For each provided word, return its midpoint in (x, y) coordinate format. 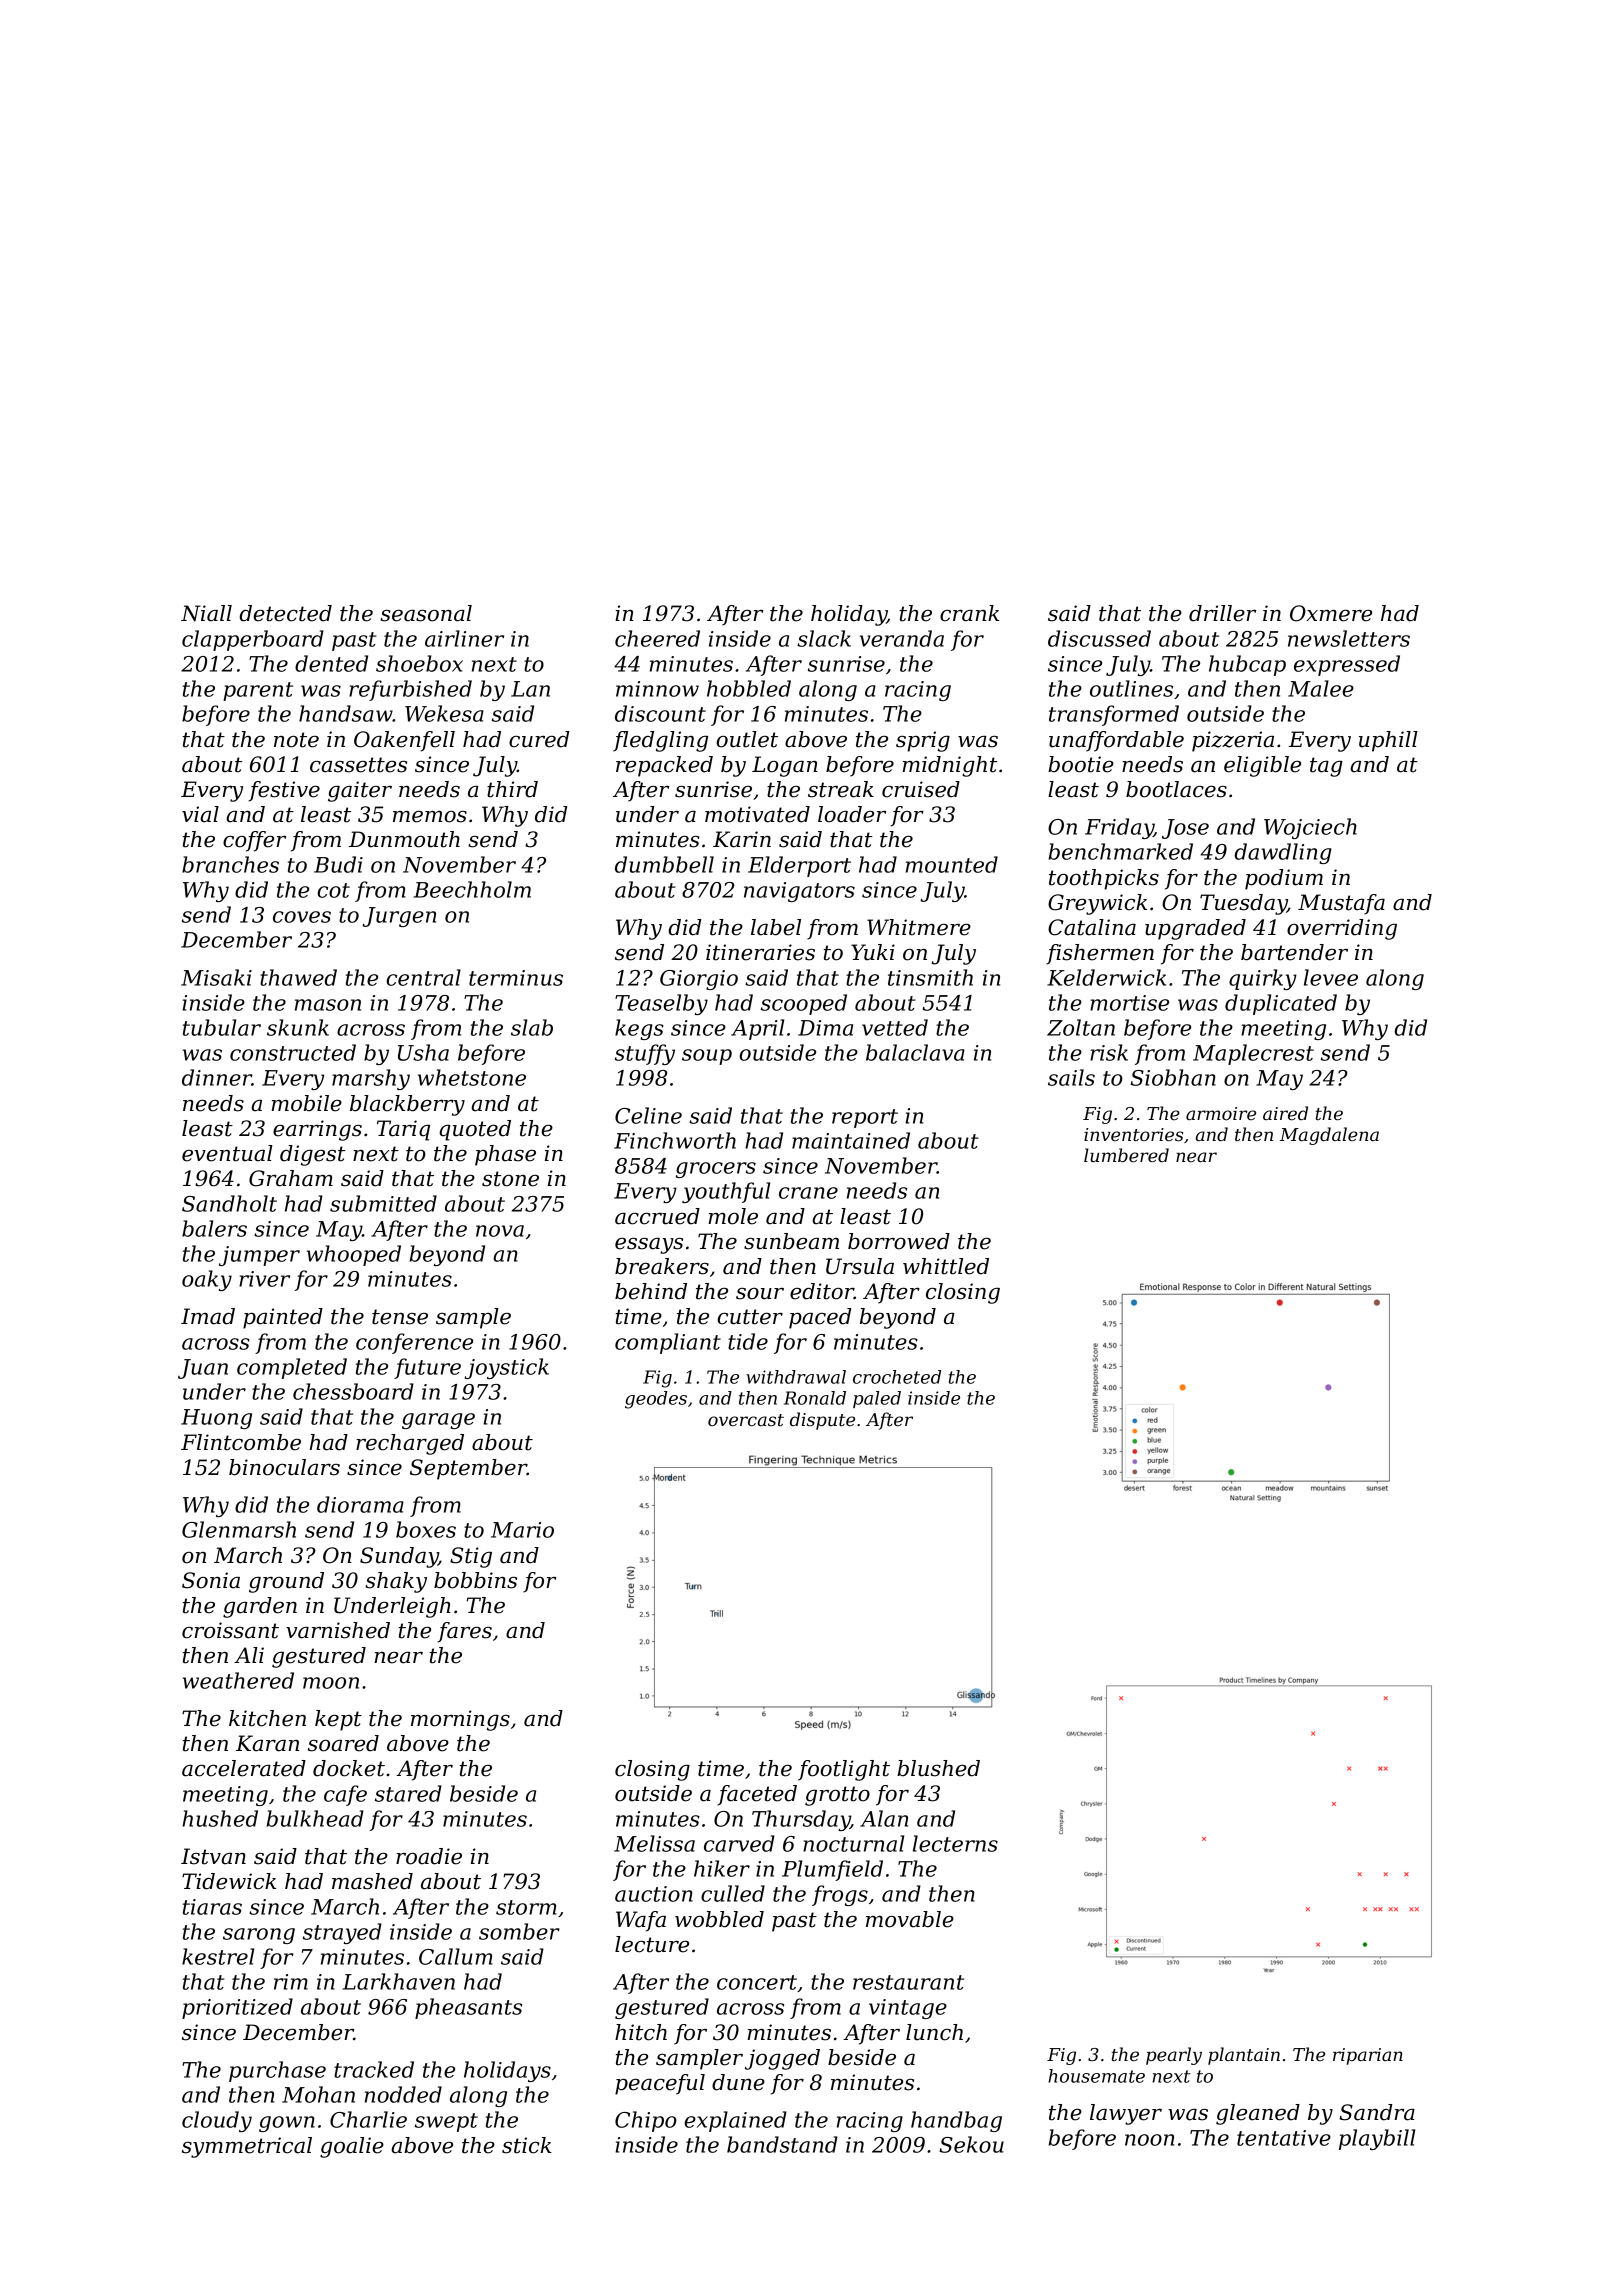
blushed (938, 1768)
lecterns (955, 1843)
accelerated (244, 1768)
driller (1222, 613)
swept (446, 2122)
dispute (822, 1421)
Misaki (216, 977)
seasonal (426, 613)
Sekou (971, 2144)
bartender (1294, 952)
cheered (657, 638)
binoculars (284, 1467)
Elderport (799, 866)
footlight (844, 1770)
